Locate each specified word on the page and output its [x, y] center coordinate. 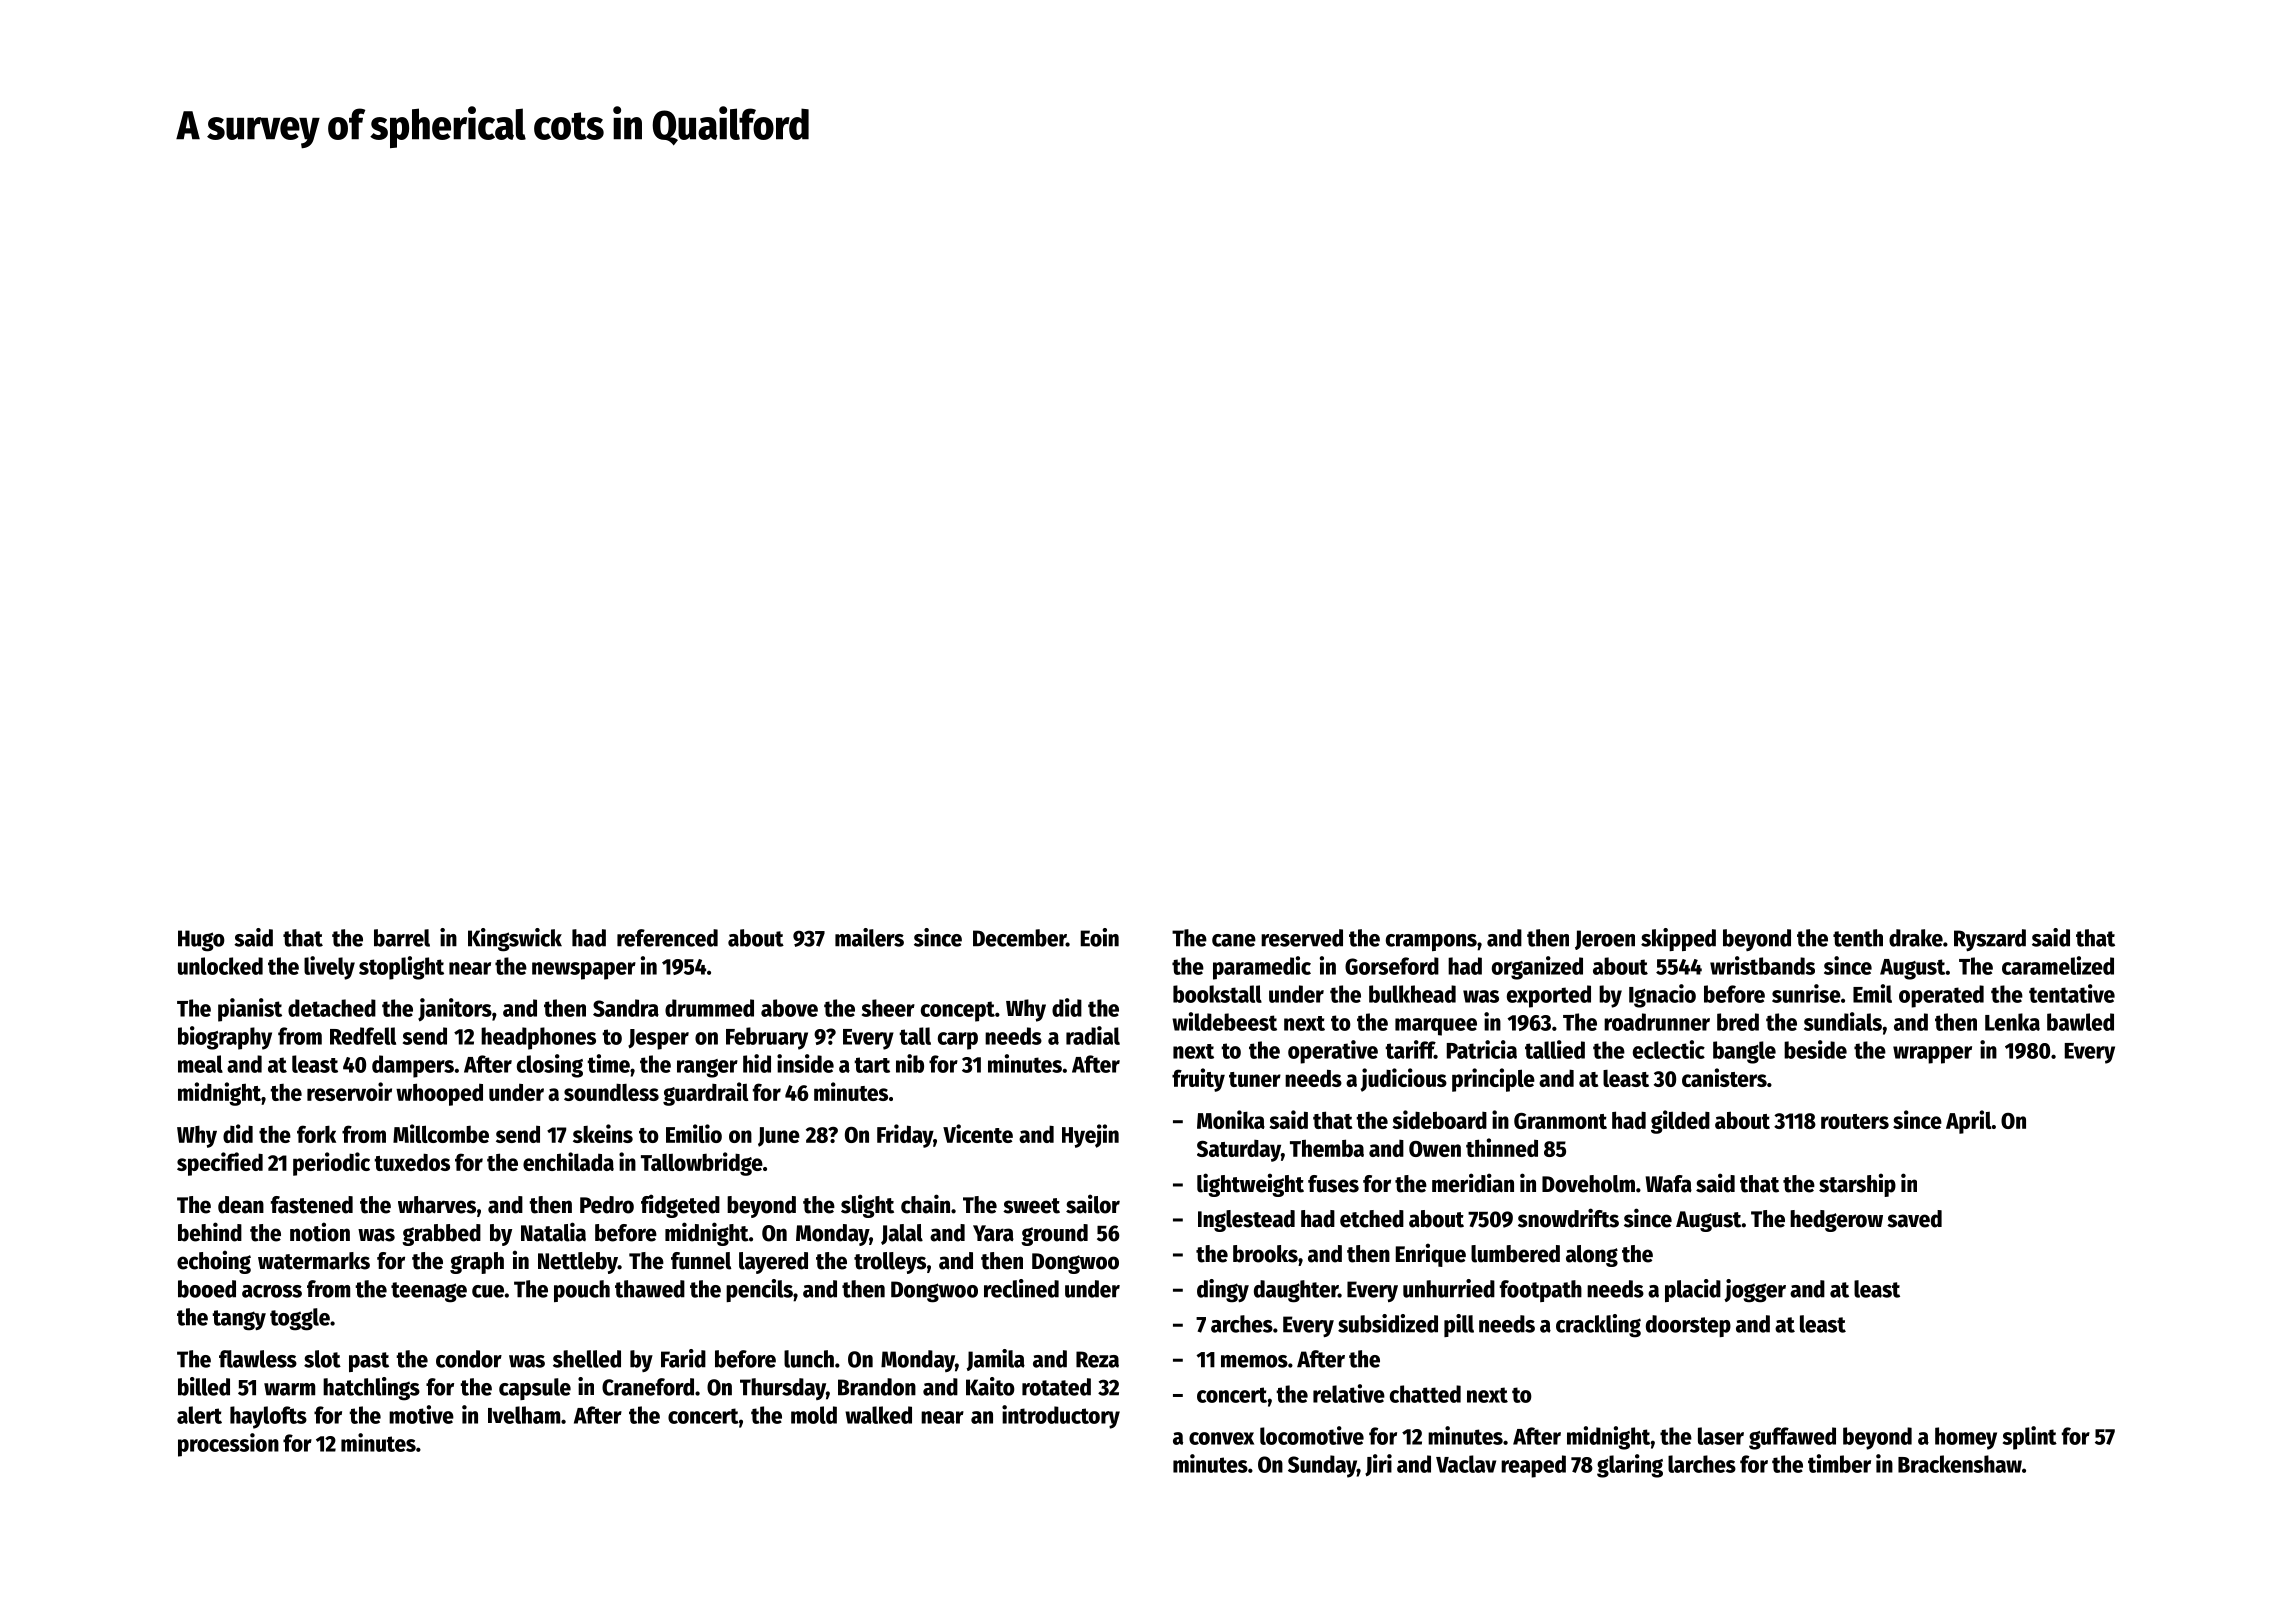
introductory [1061, 1417]
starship [1857, 1185]
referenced [667, 938]
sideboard [1439, 1119]
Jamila [996, 1360]
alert [199, 1415]
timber [1839, 1463]
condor [469, 1359]
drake [1916, 938]
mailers [869, 937]
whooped [439, 1094]
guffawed [1792, 1438]
